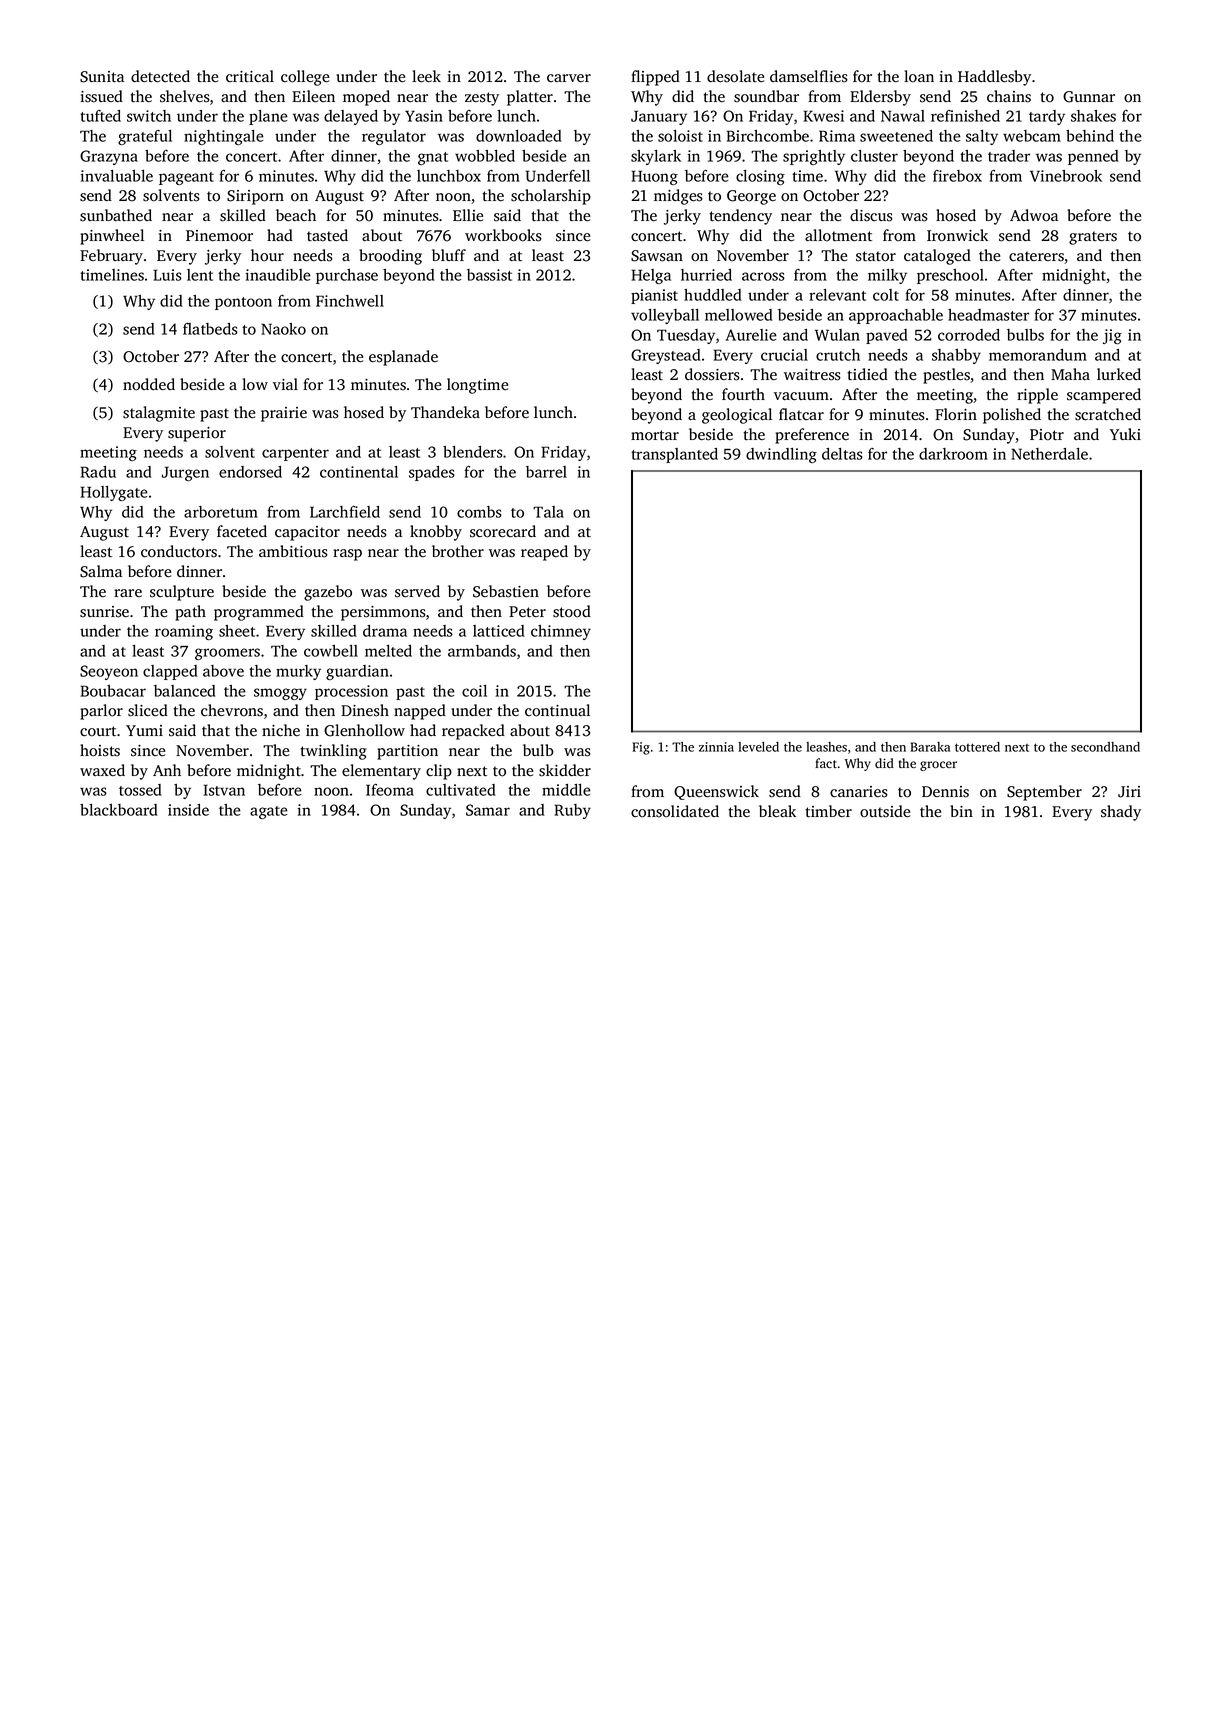 This screenshot has height=1728, width=1222. I want to click on graters, so click(1093, 238).
